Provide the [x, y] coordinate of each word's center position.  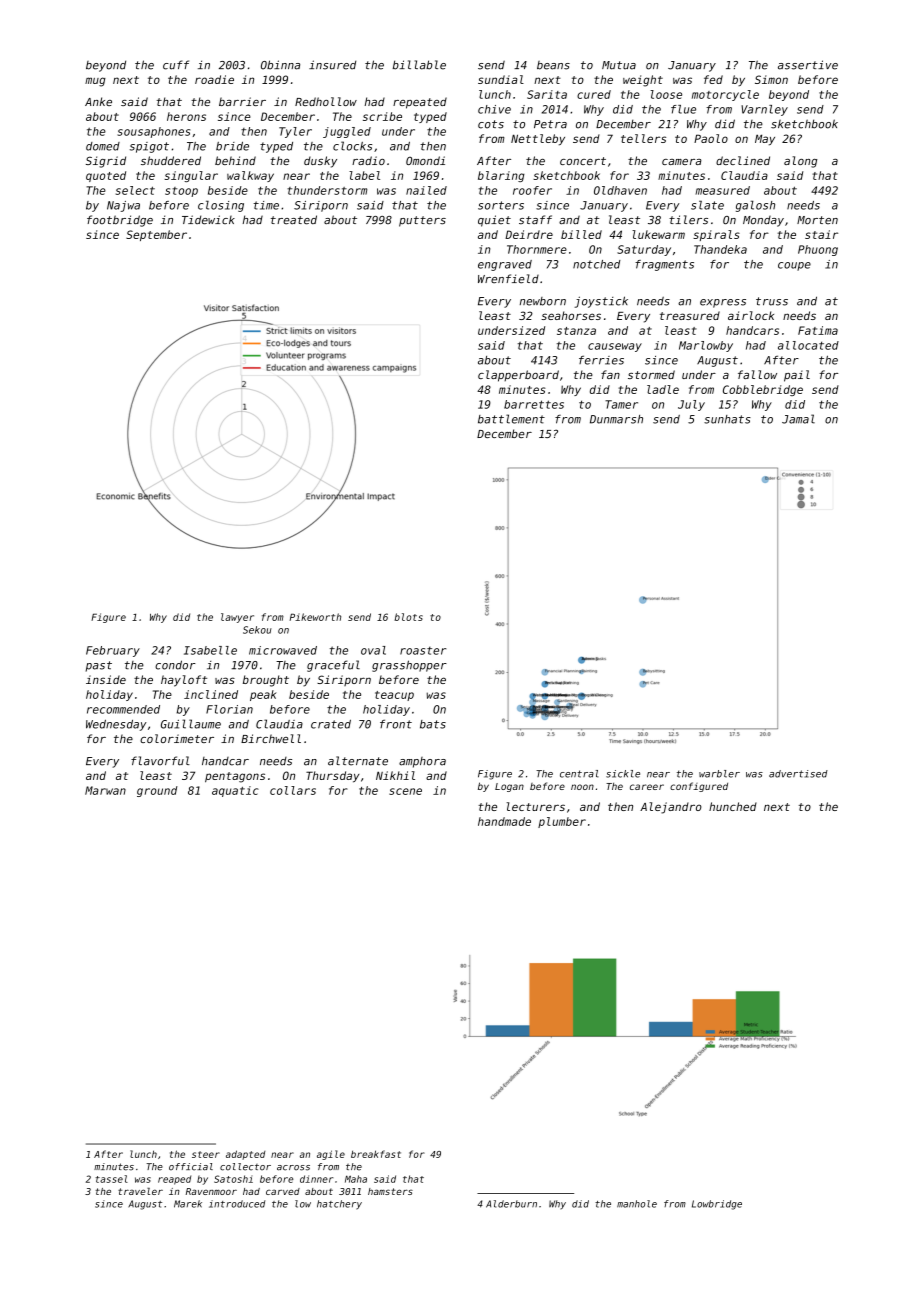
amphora [422, 762]
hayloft [184, 681]
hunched [733, 806]
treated [294, 220]
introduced [237, 1204]
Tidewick [208, 220]
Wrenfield [508, 279]
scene [405, 791]
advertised [798, 774]
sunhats [727, 419]
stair [821, 234]
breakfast [376, 1154]
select [135, 190]
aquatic [235, 791]
